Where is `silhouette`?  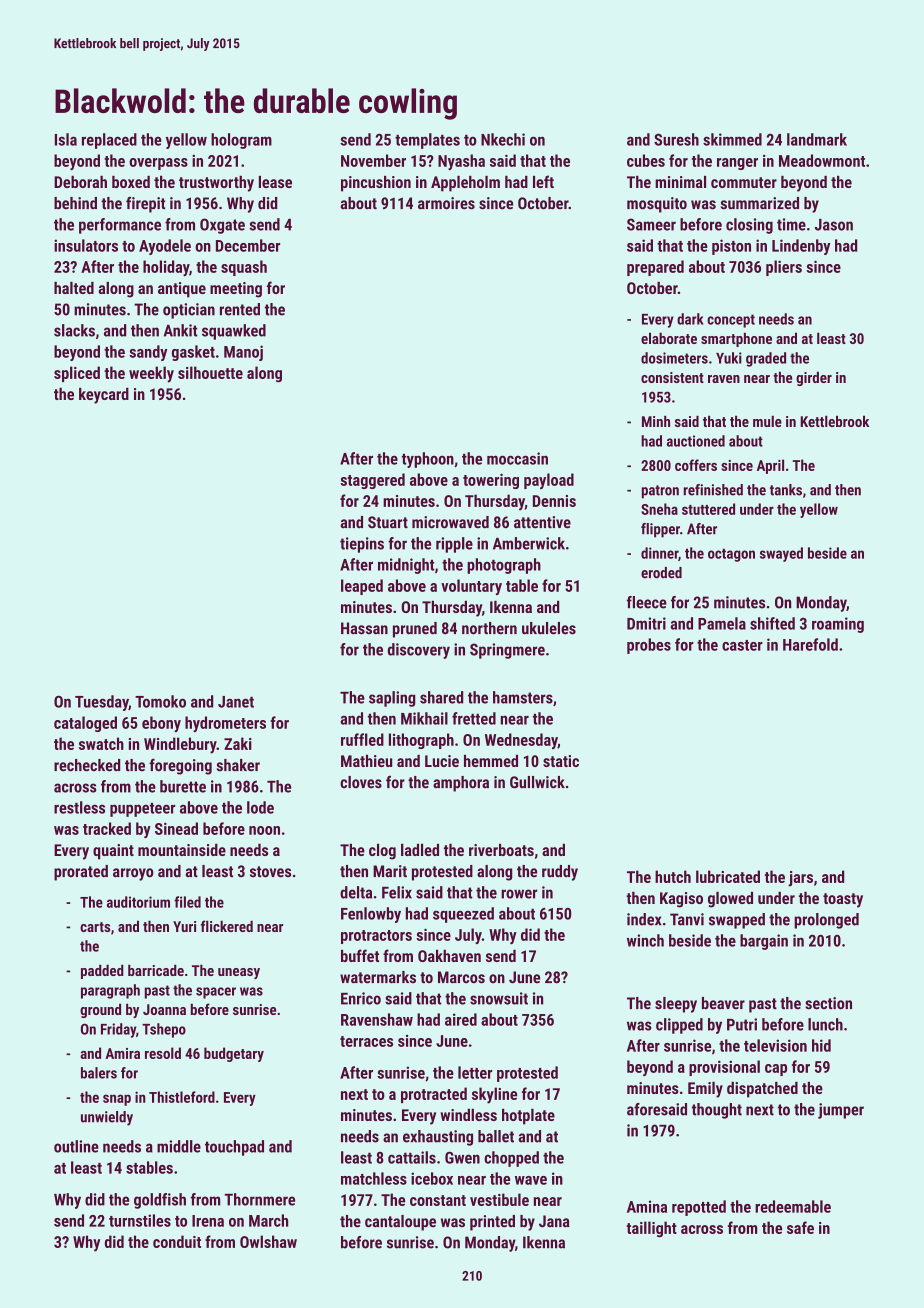
silhouette is located at coordinates (210, 372).
